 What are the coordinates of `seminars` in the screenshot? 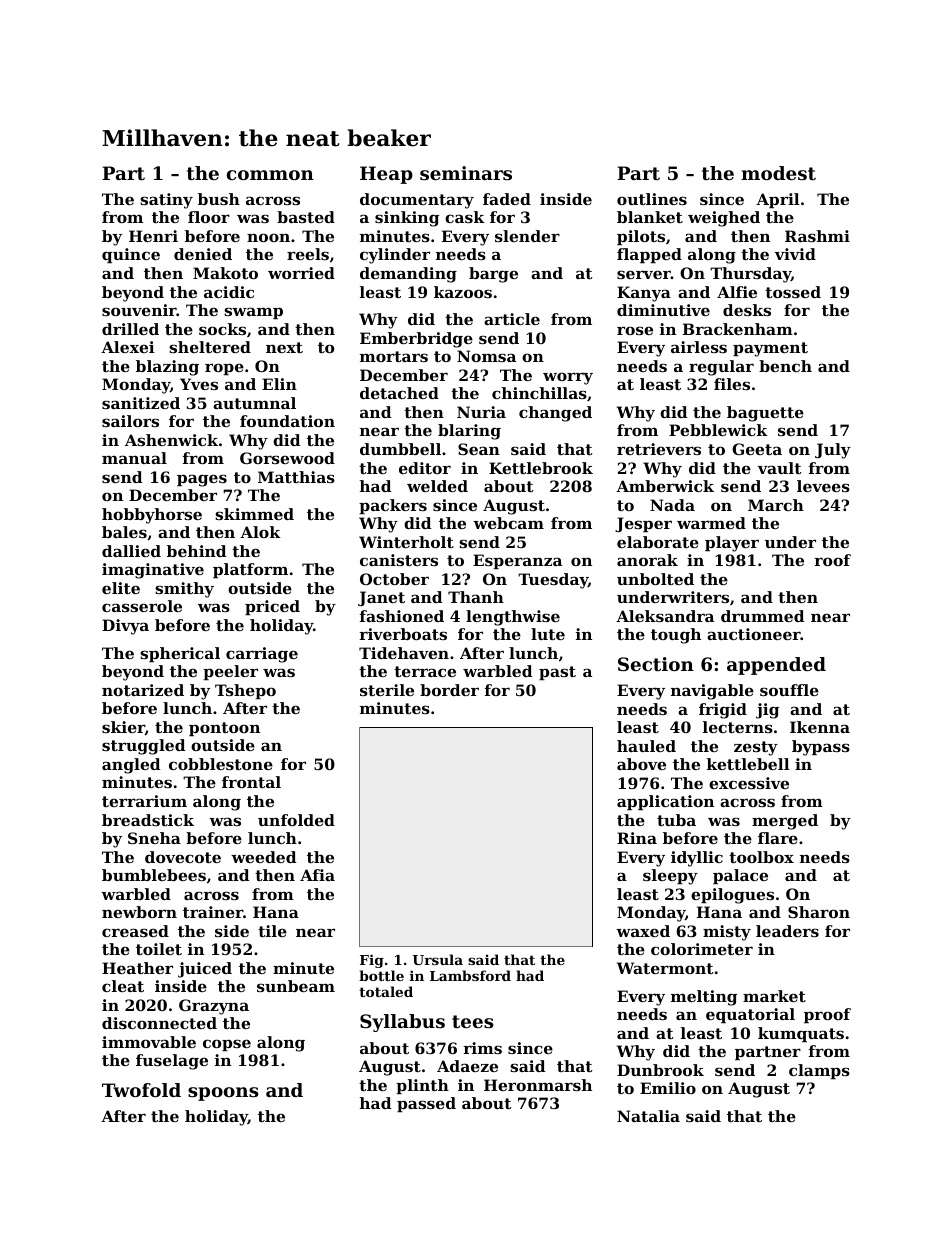 It's located at (466, 173).
